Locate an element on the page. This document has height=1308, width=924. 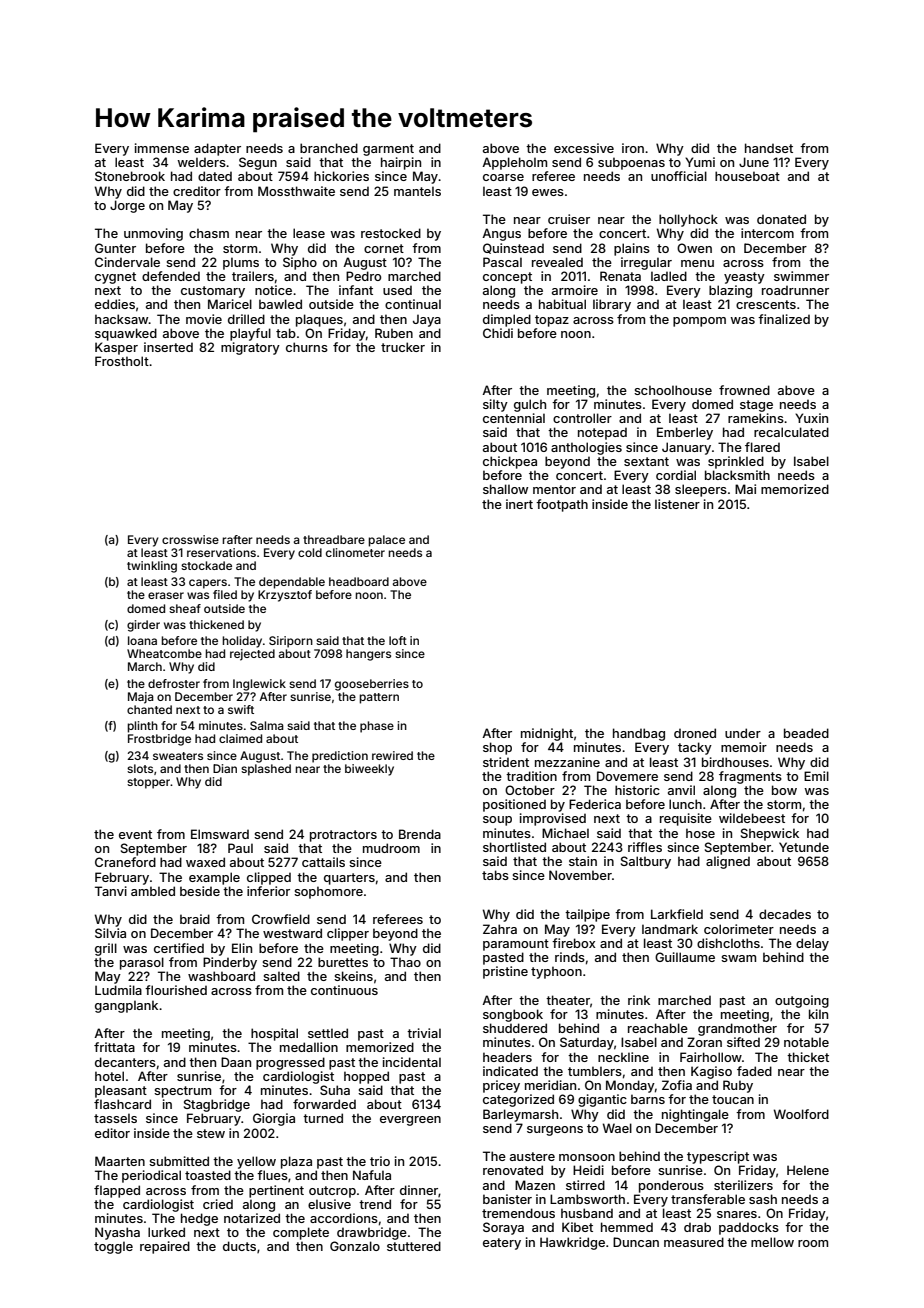
used is located at coordinates (397, 290).
